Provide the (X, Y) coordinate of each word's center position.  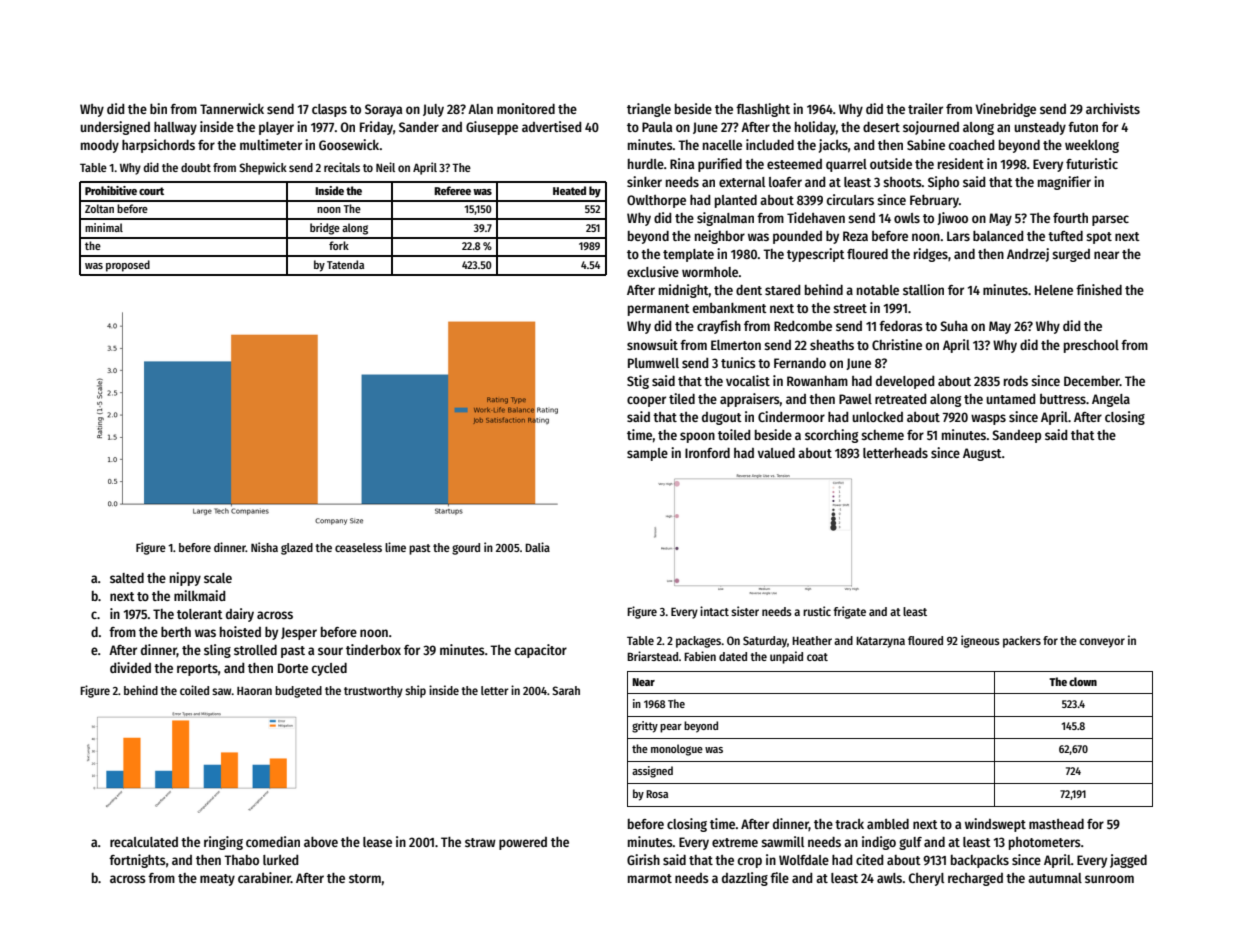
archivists (1113, 108)
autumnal (1055, 878)
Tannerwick (232, 108)
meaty (217, 880)
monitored (526, 108)
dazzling (745, 879)
